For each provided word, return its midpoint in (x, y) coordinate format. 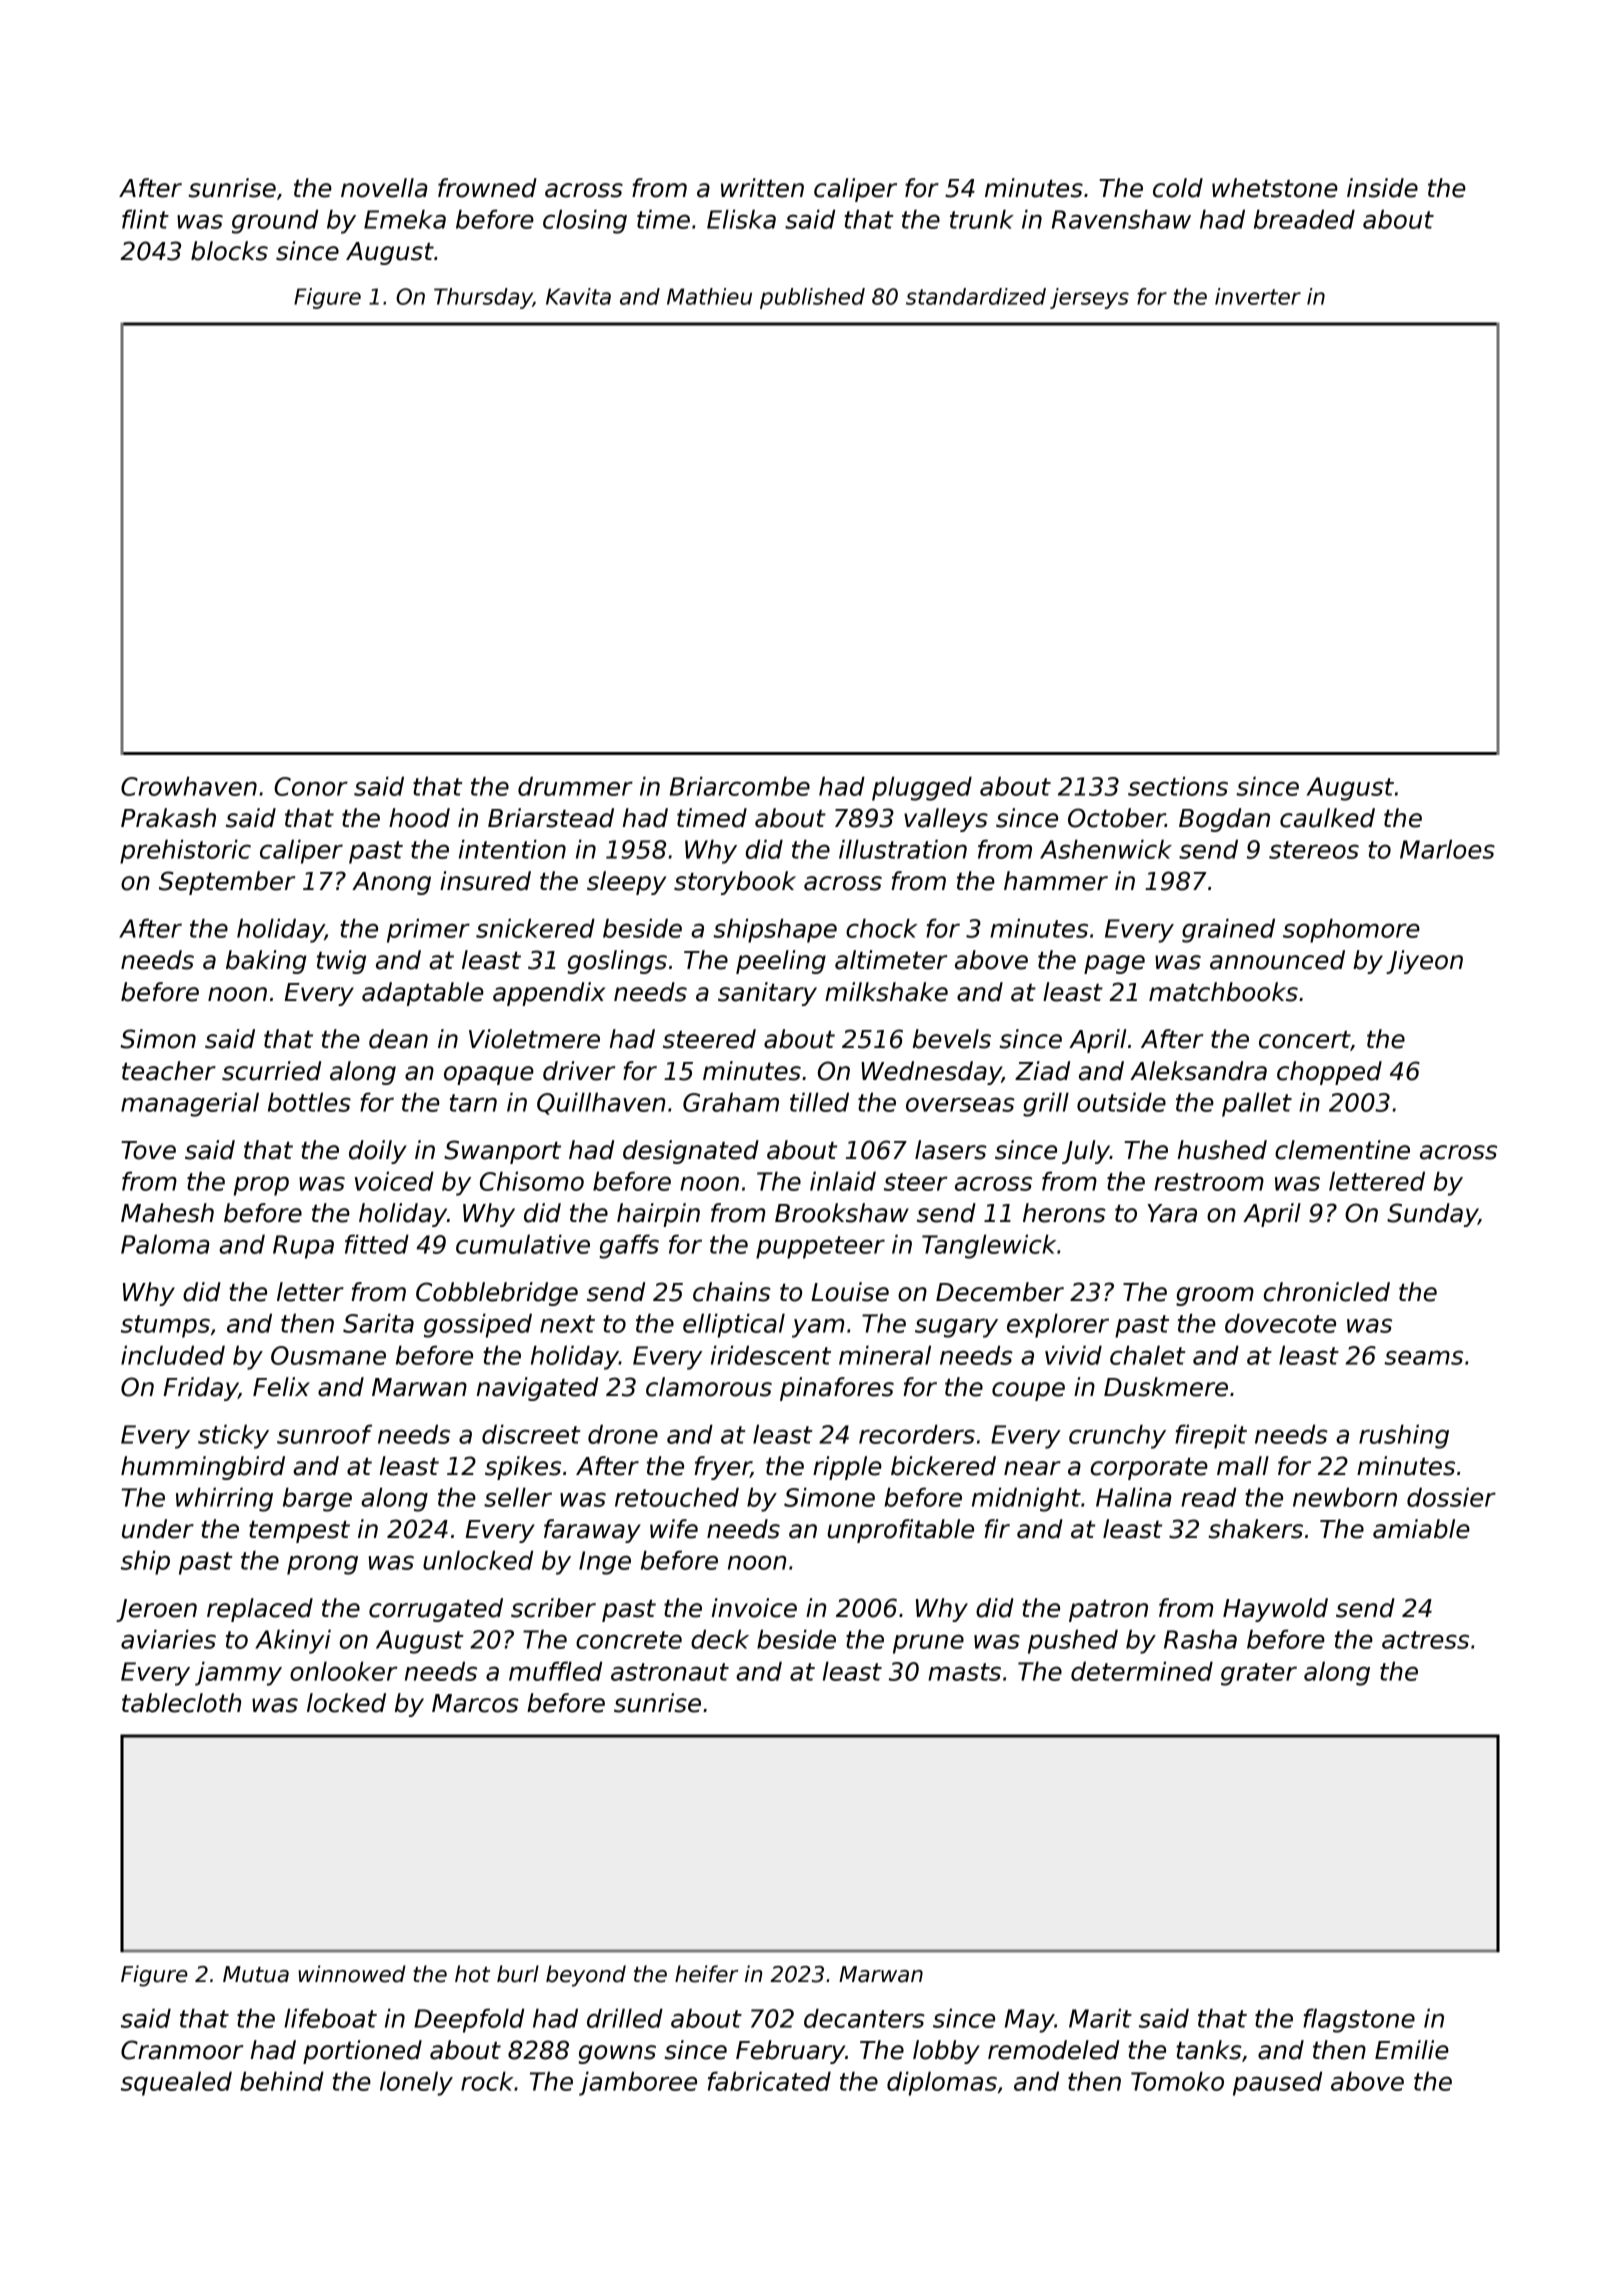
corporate (1149, 1469)
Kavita (578, 296)
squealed (176, 2083)
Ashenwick (1106, 849)
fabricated (769, 2081)
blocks (229, 251)
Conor (311, 786)
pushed (1073, 1641)
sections (1178, 786)
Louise (850, 1292)
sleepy (626, 883)
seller (518, 1497)
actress (1425, 1640)
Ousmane (328, 1355)
